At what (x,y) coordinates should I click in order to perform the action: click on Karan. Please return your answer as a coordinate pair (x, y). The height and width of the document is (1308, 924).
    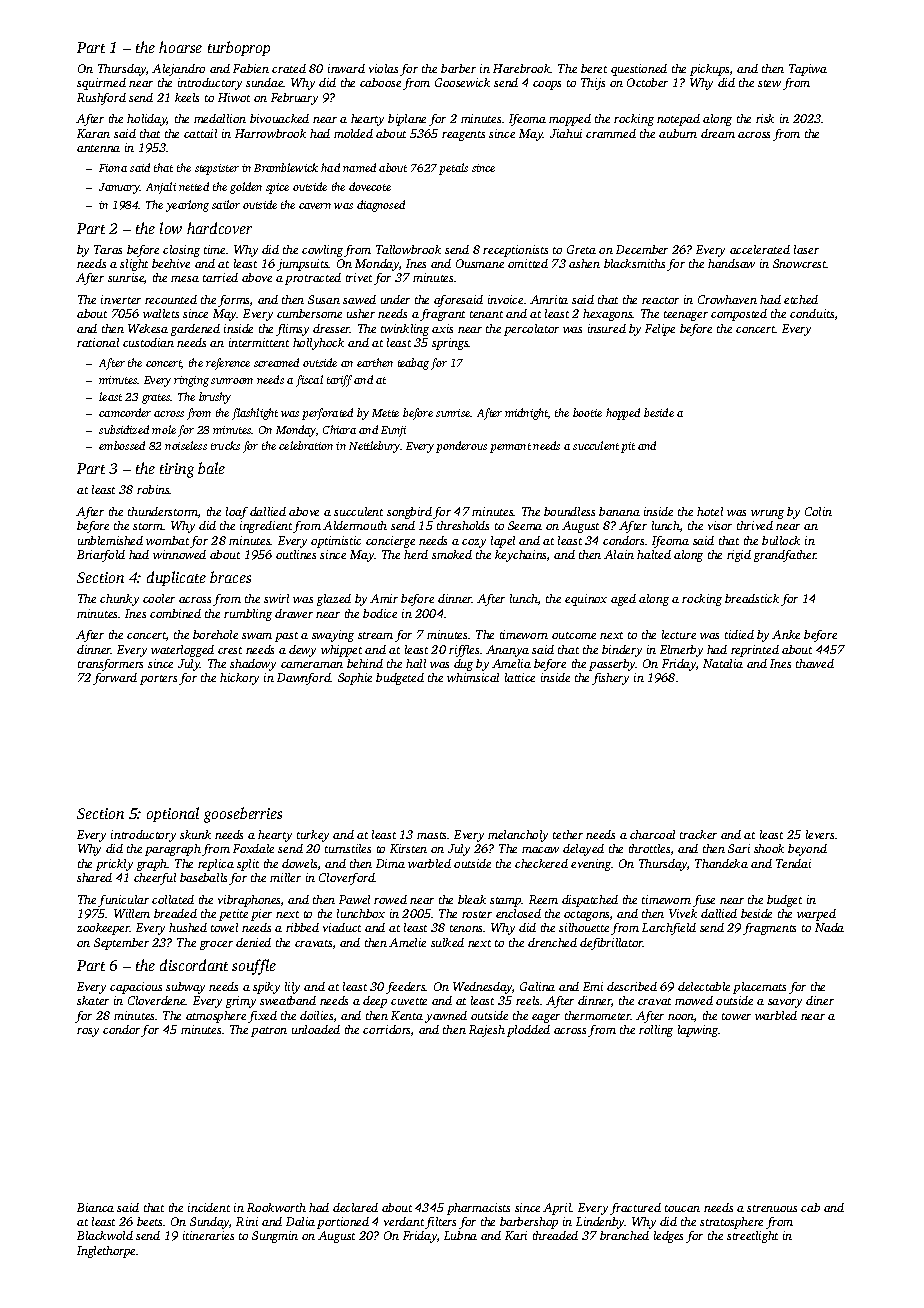
    Looking at the image, I should click on (93, 133).
